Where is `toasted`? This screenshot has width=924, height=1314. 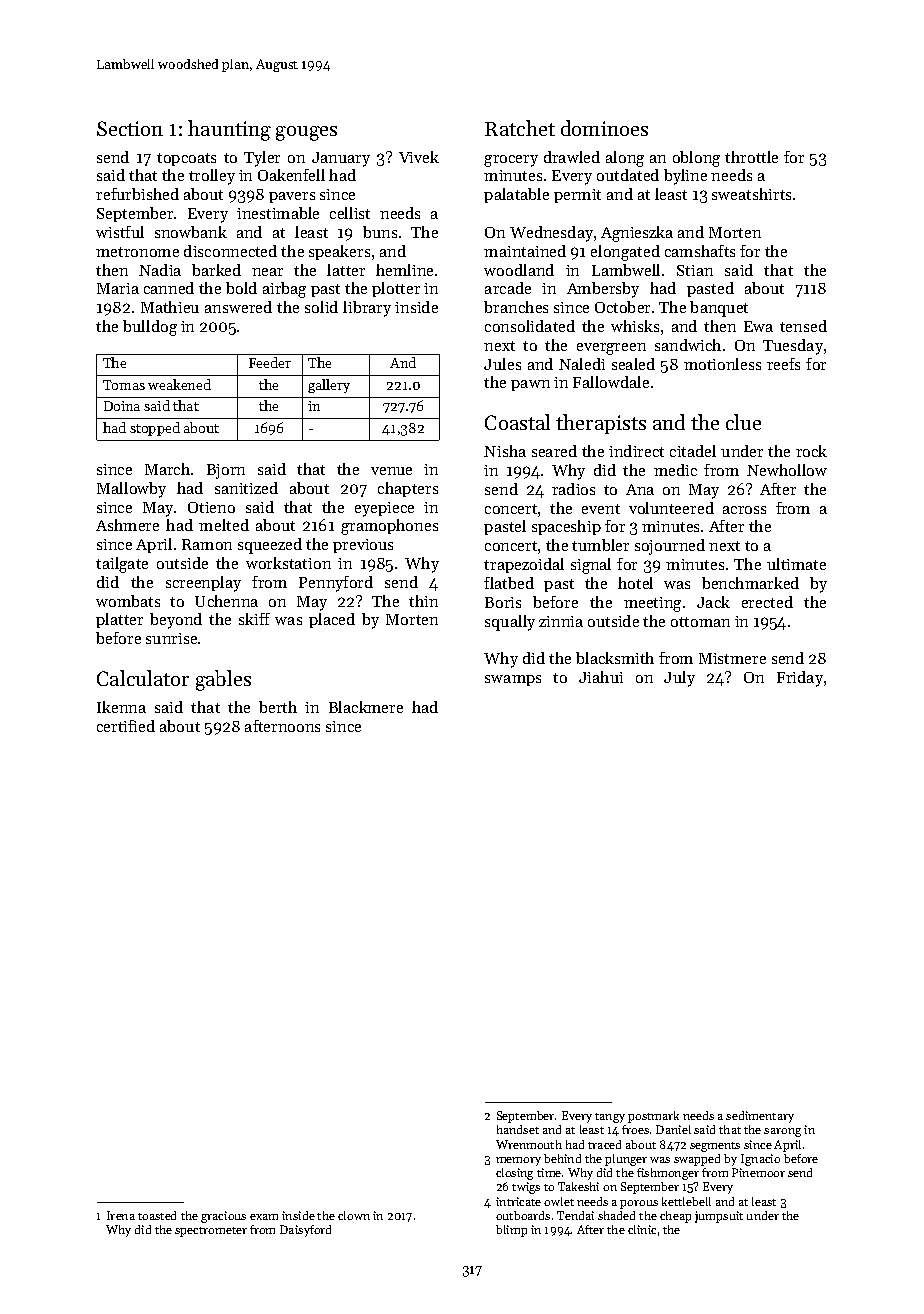
toasted is located at coordinates (157, 1215).
